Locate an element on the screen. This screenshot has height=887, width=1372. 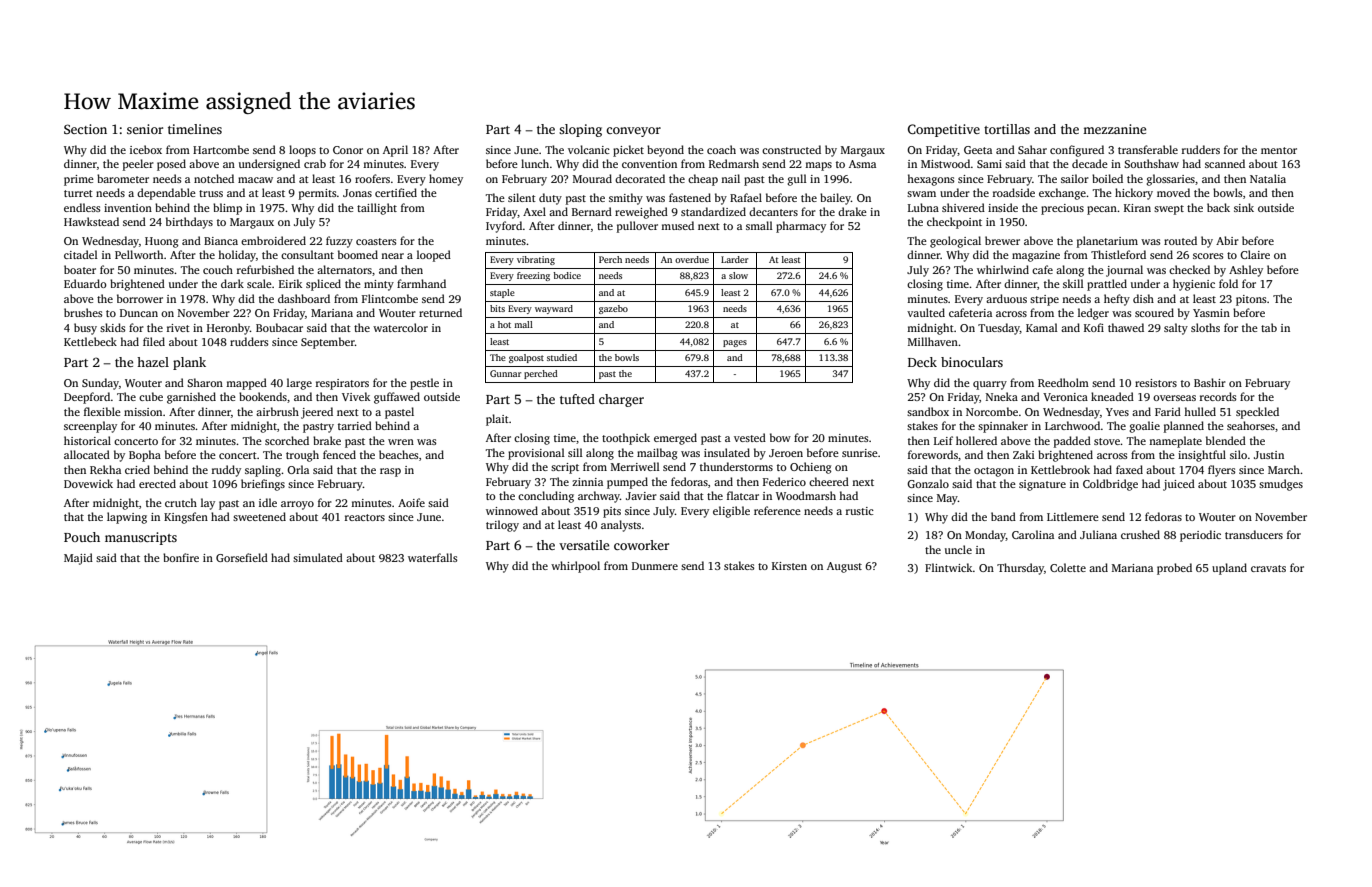
hulled is located at coordinates (1200, 411).
